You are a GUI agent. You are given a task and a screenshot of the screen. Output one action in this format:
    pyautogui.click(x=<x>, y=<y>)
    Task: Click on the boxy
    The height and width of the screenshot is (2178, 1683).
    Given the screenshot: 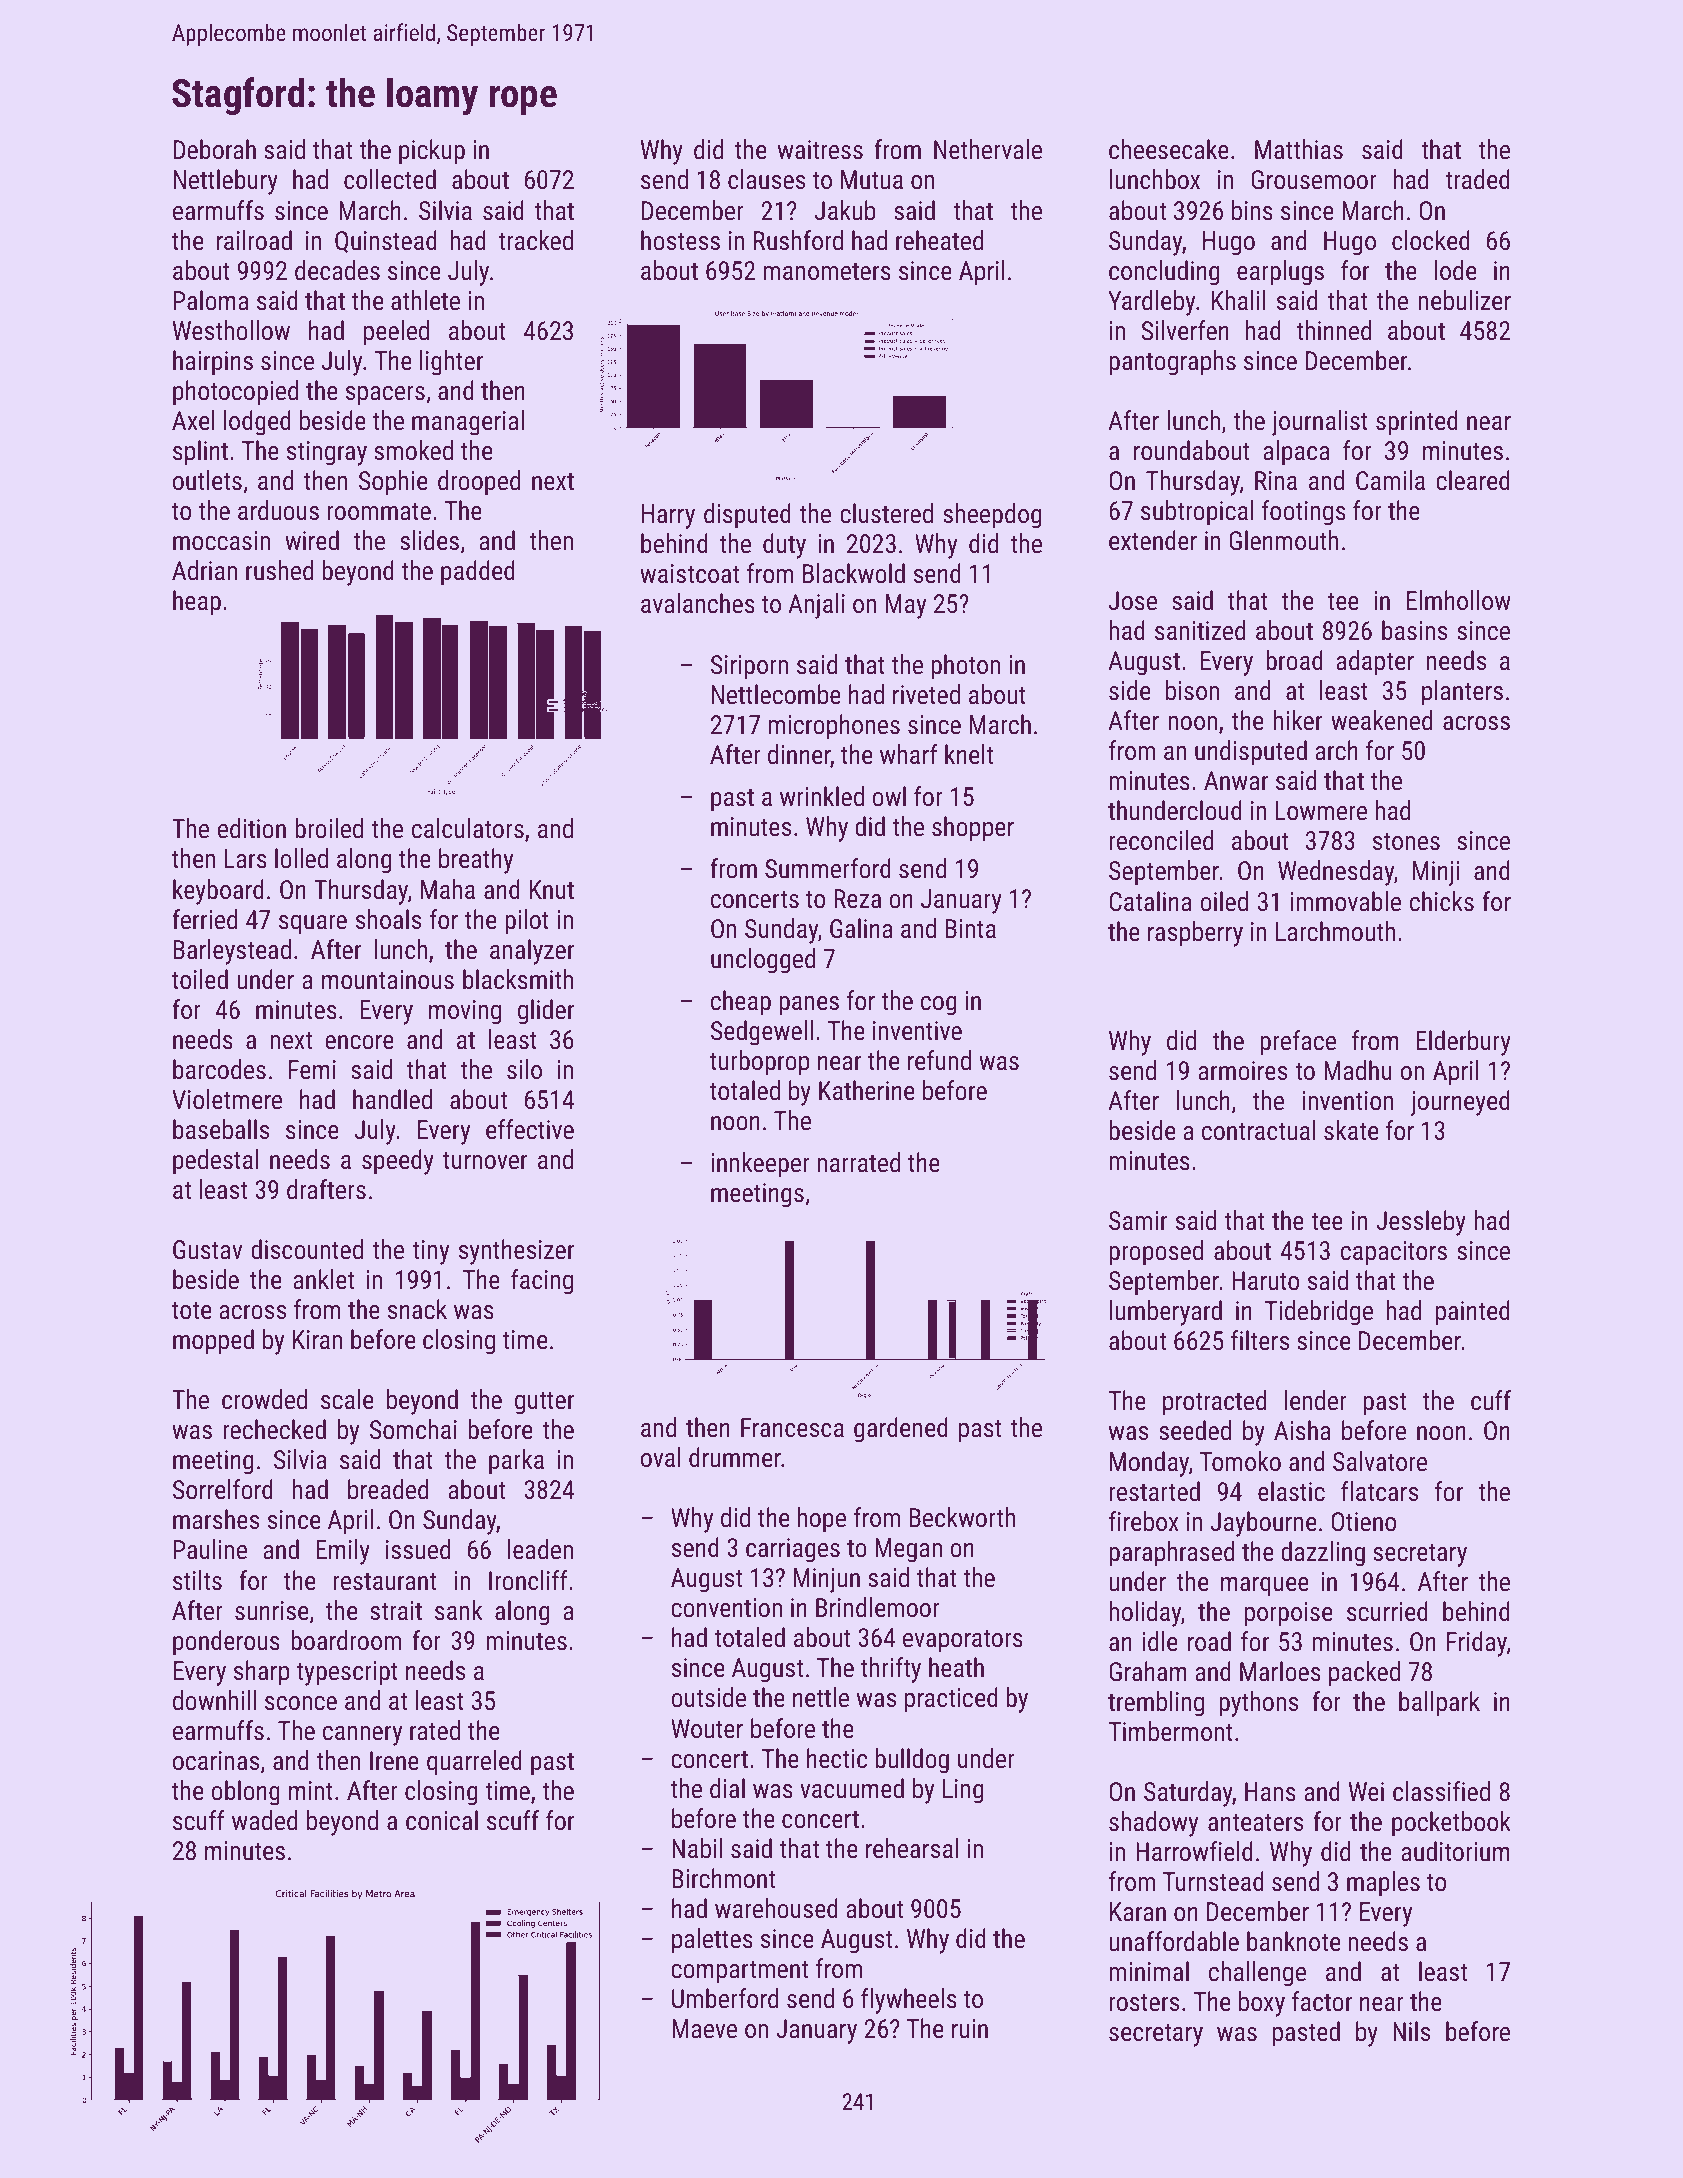 What is the action you would take?
    pyautogui.click(x=1262, y=2004)
